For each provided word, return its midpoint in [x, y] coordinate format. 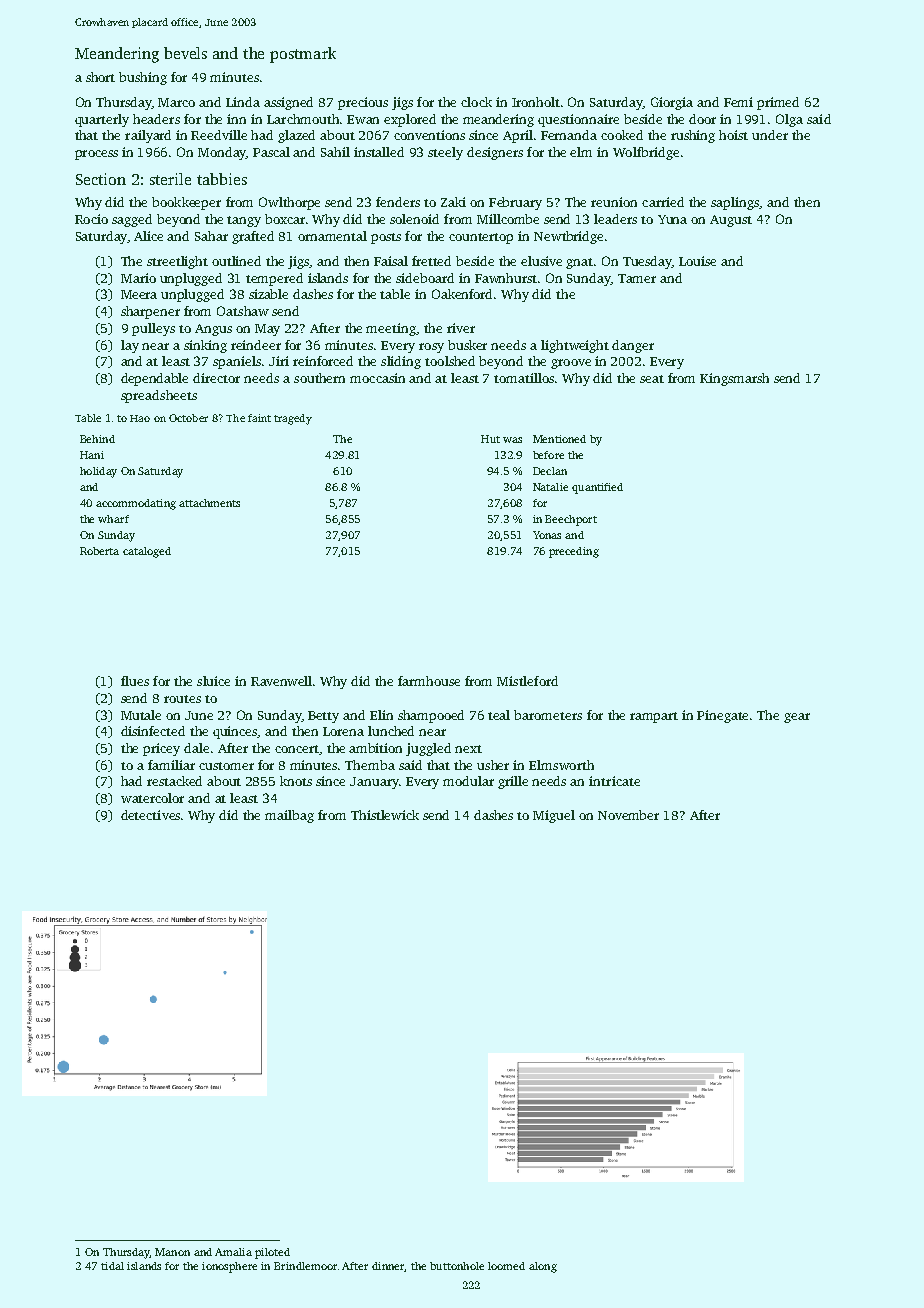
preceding [574, 552]
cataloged [147, 552]
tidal [112, 1266]
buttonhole [457, 1266]
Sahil [335, 152]
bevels [185, 53]
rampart [654, 717]
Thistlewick [385, 815]
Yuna [672, 219]
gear [797, 718]
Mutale [141, 715]
